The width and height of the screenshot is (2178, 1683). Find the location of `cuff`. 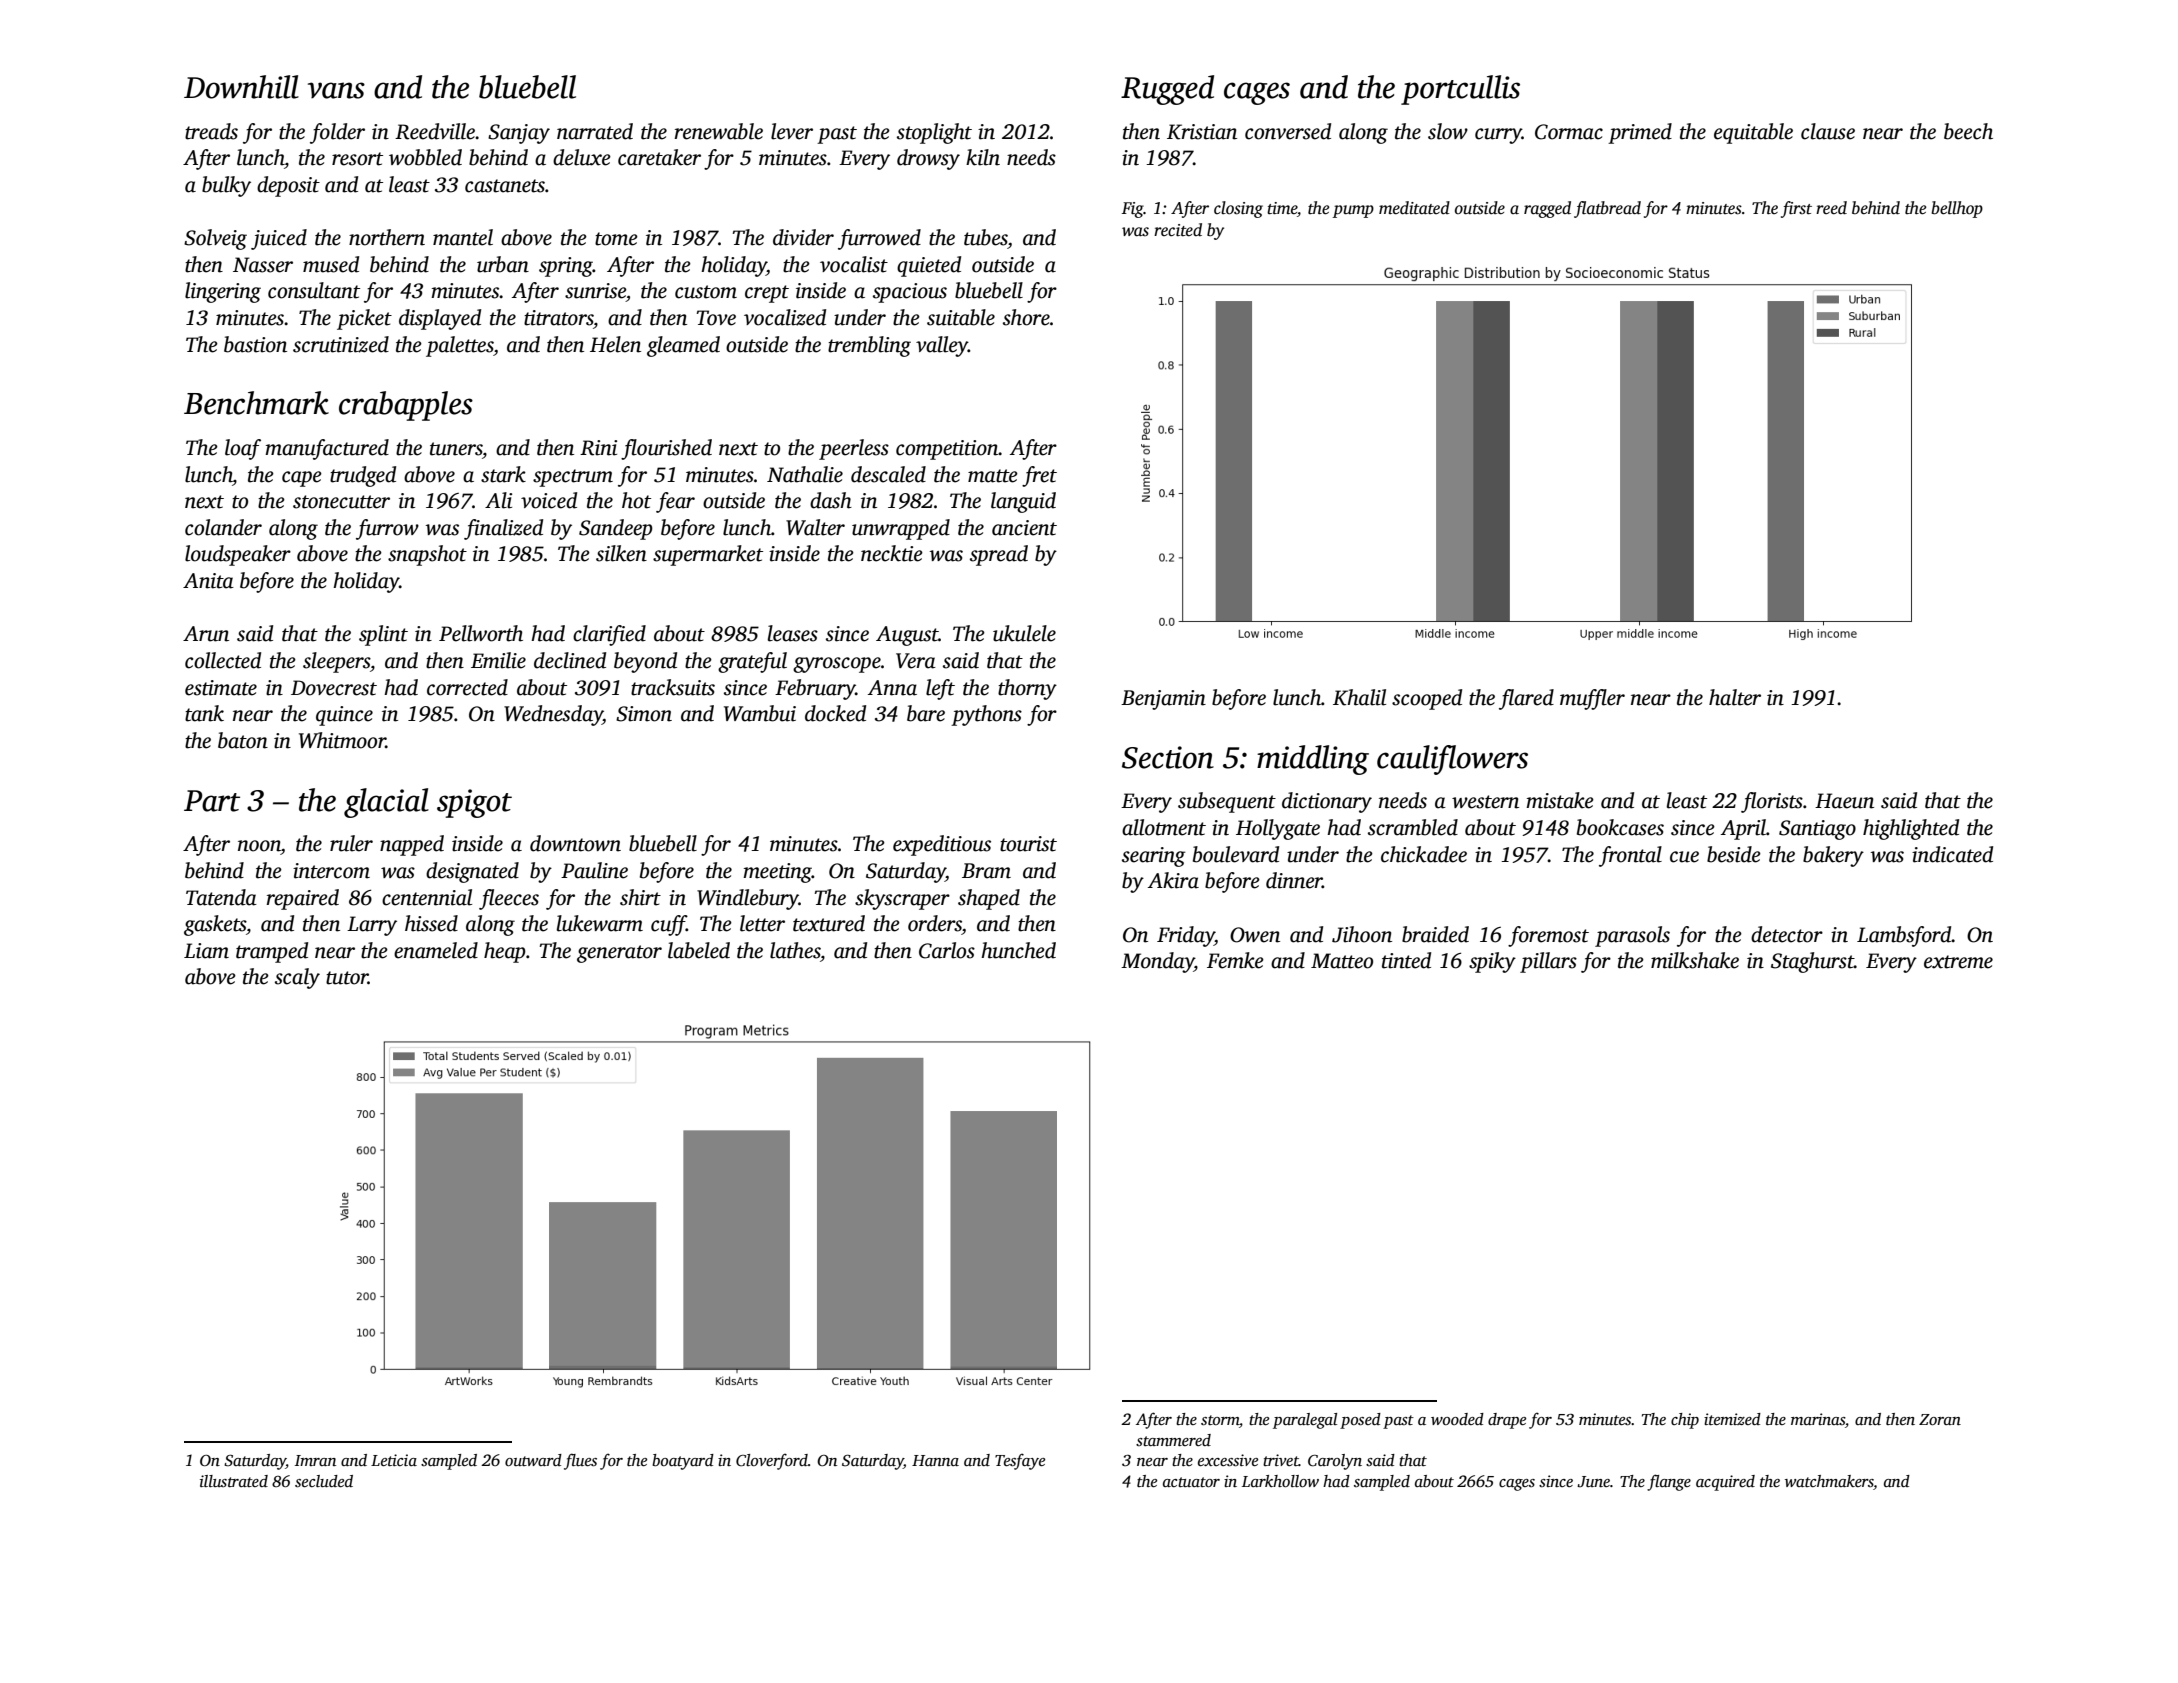

cuff is located at coordinates (669, 925).
